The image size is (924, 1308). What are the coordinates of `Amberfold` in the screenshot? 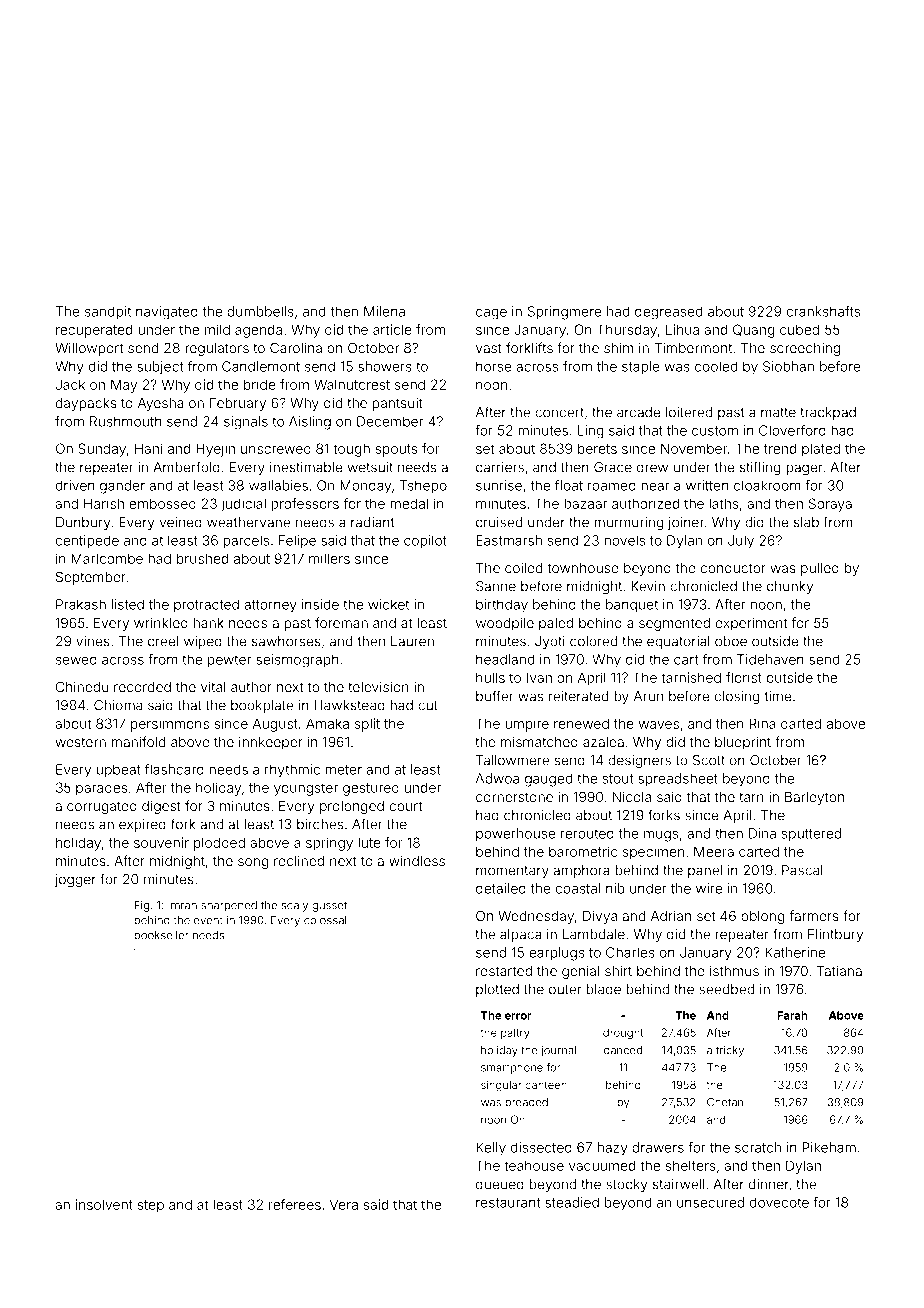 It's located at (186, 467).
